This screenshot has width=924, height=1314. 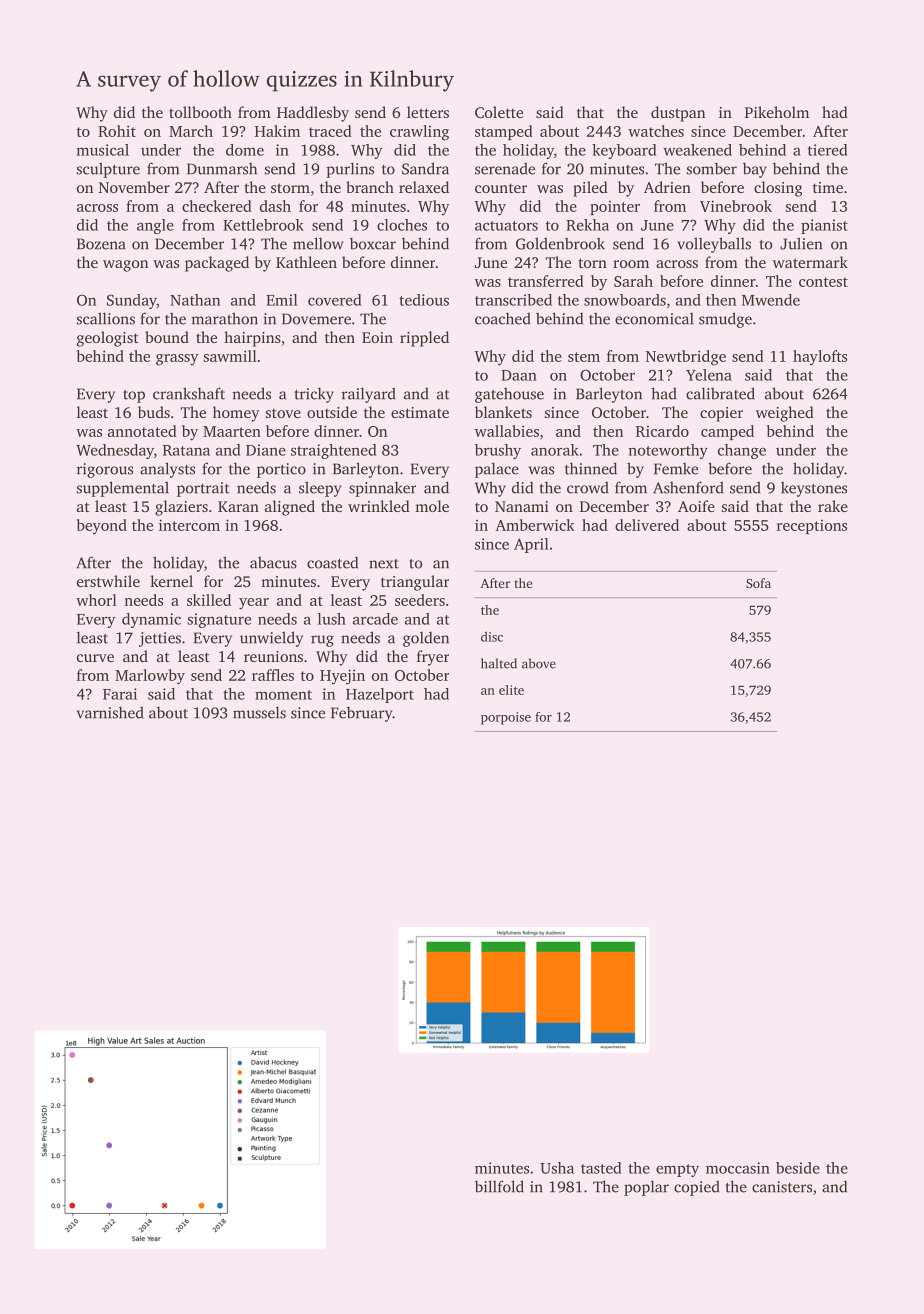 I want to click on contest, so click(x=823, y=282).
